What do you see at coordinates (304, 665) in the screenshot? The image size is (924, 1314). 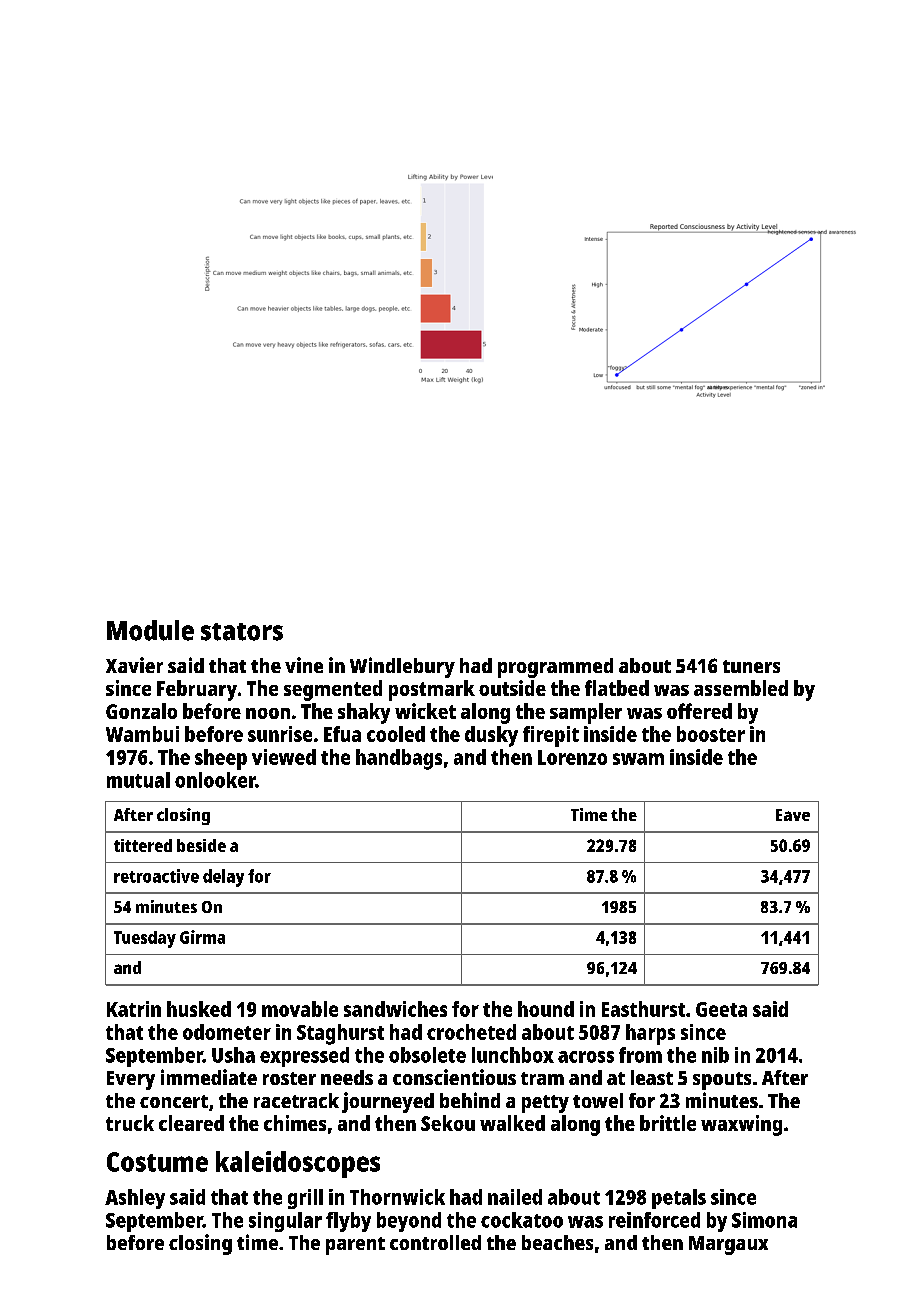 I see `vine` at bounding box center [304, 665].
